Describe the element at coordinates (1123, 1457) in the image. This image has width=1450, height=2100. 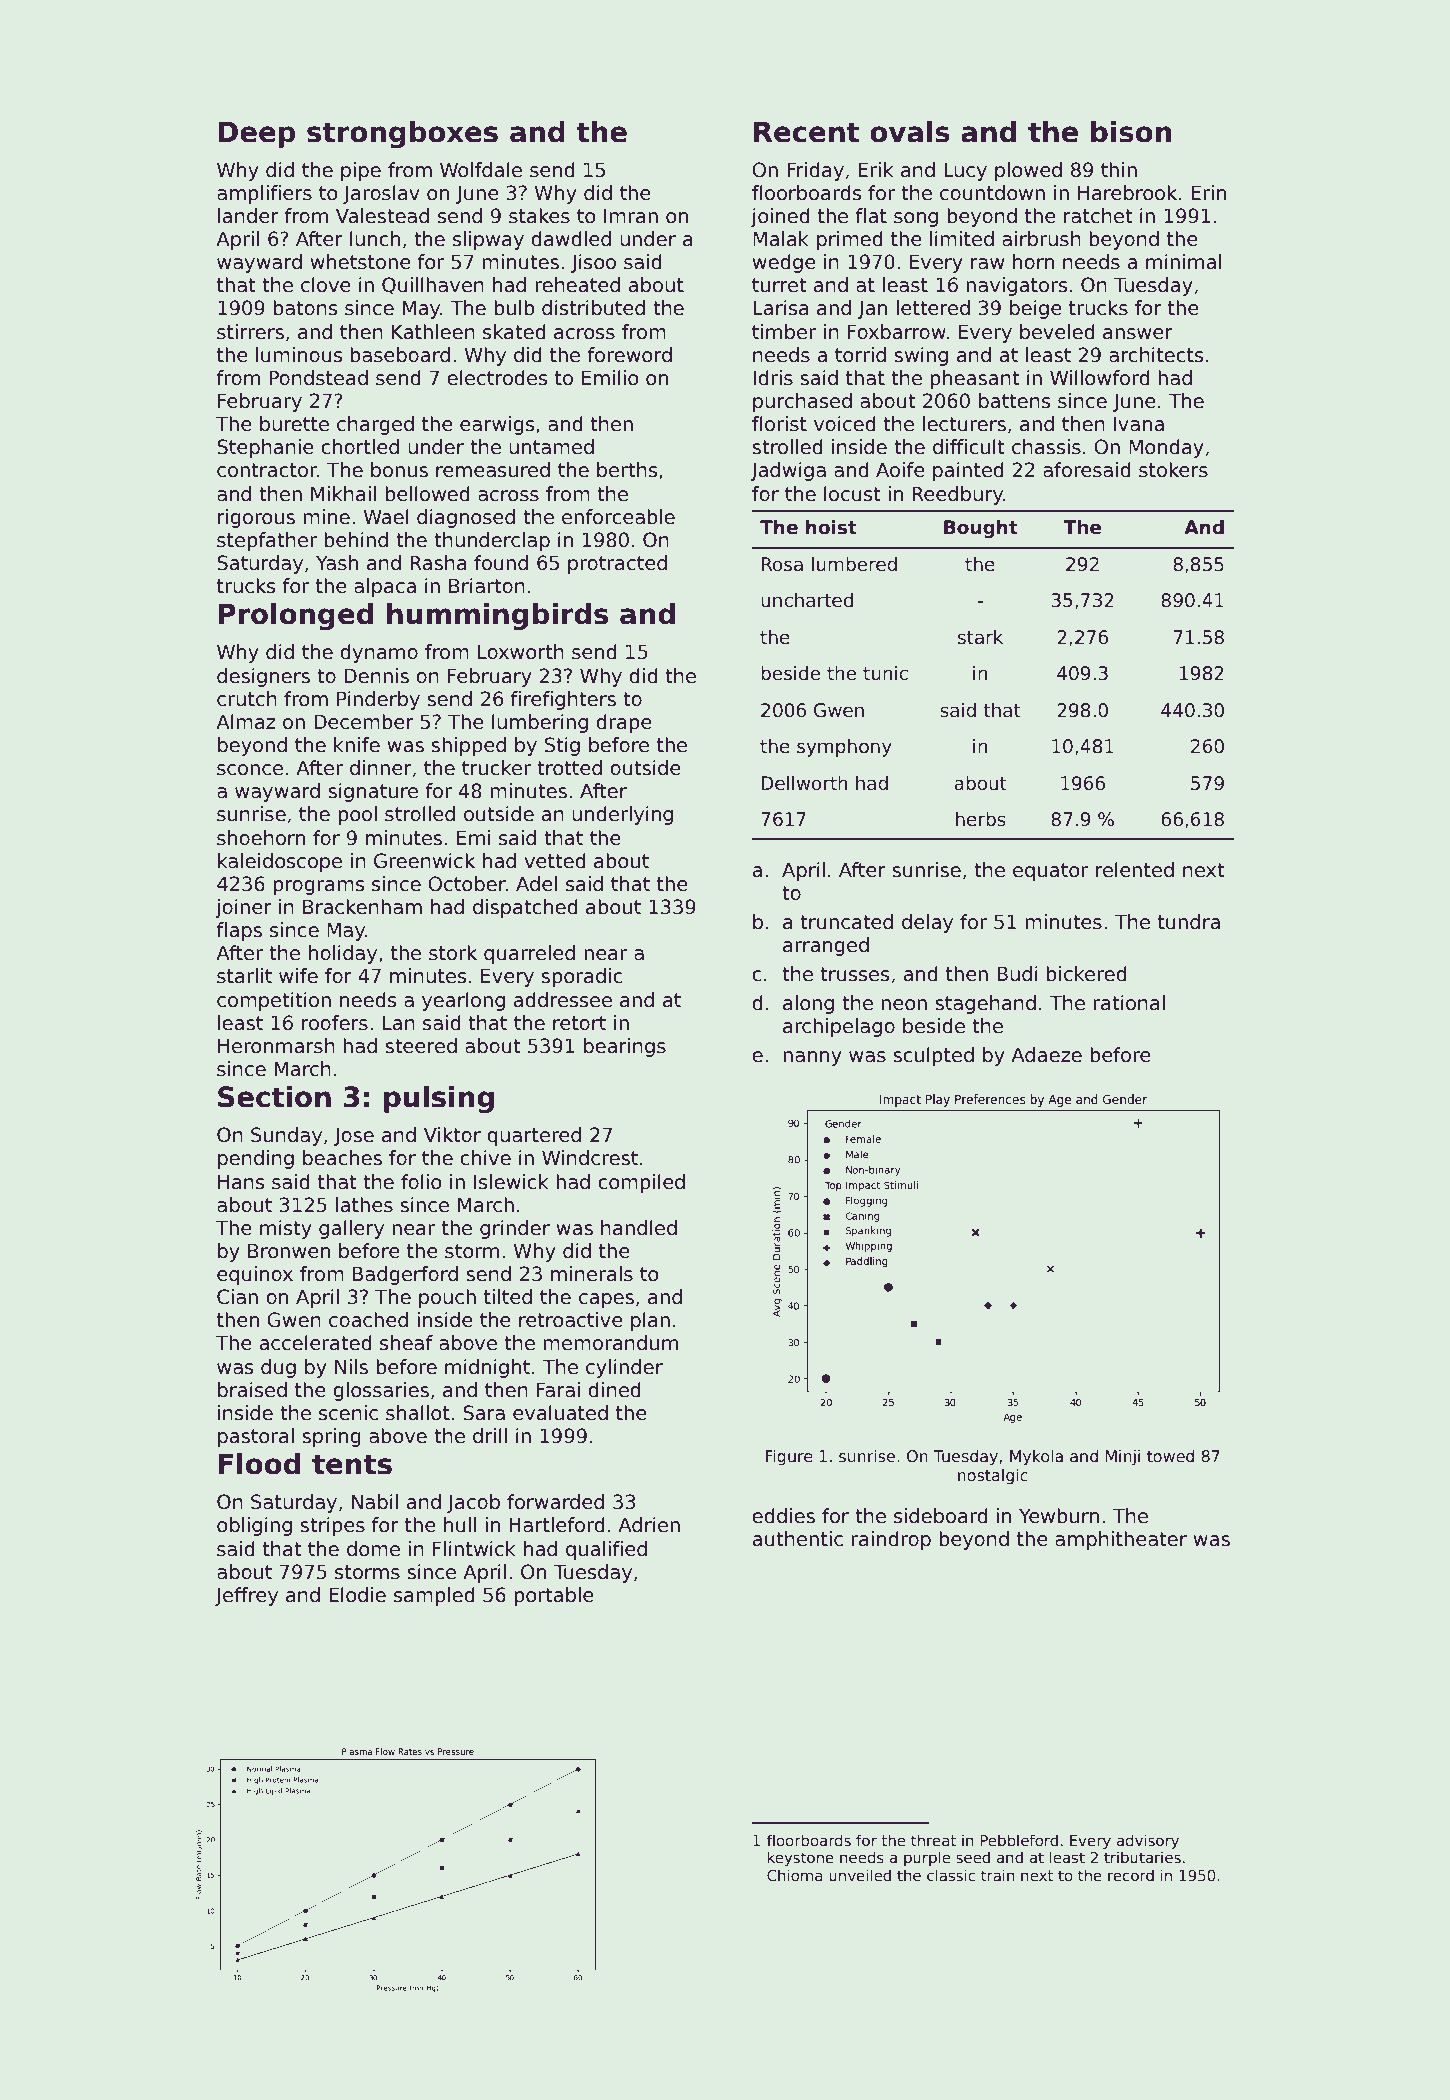
I see `Minji` at that location.
